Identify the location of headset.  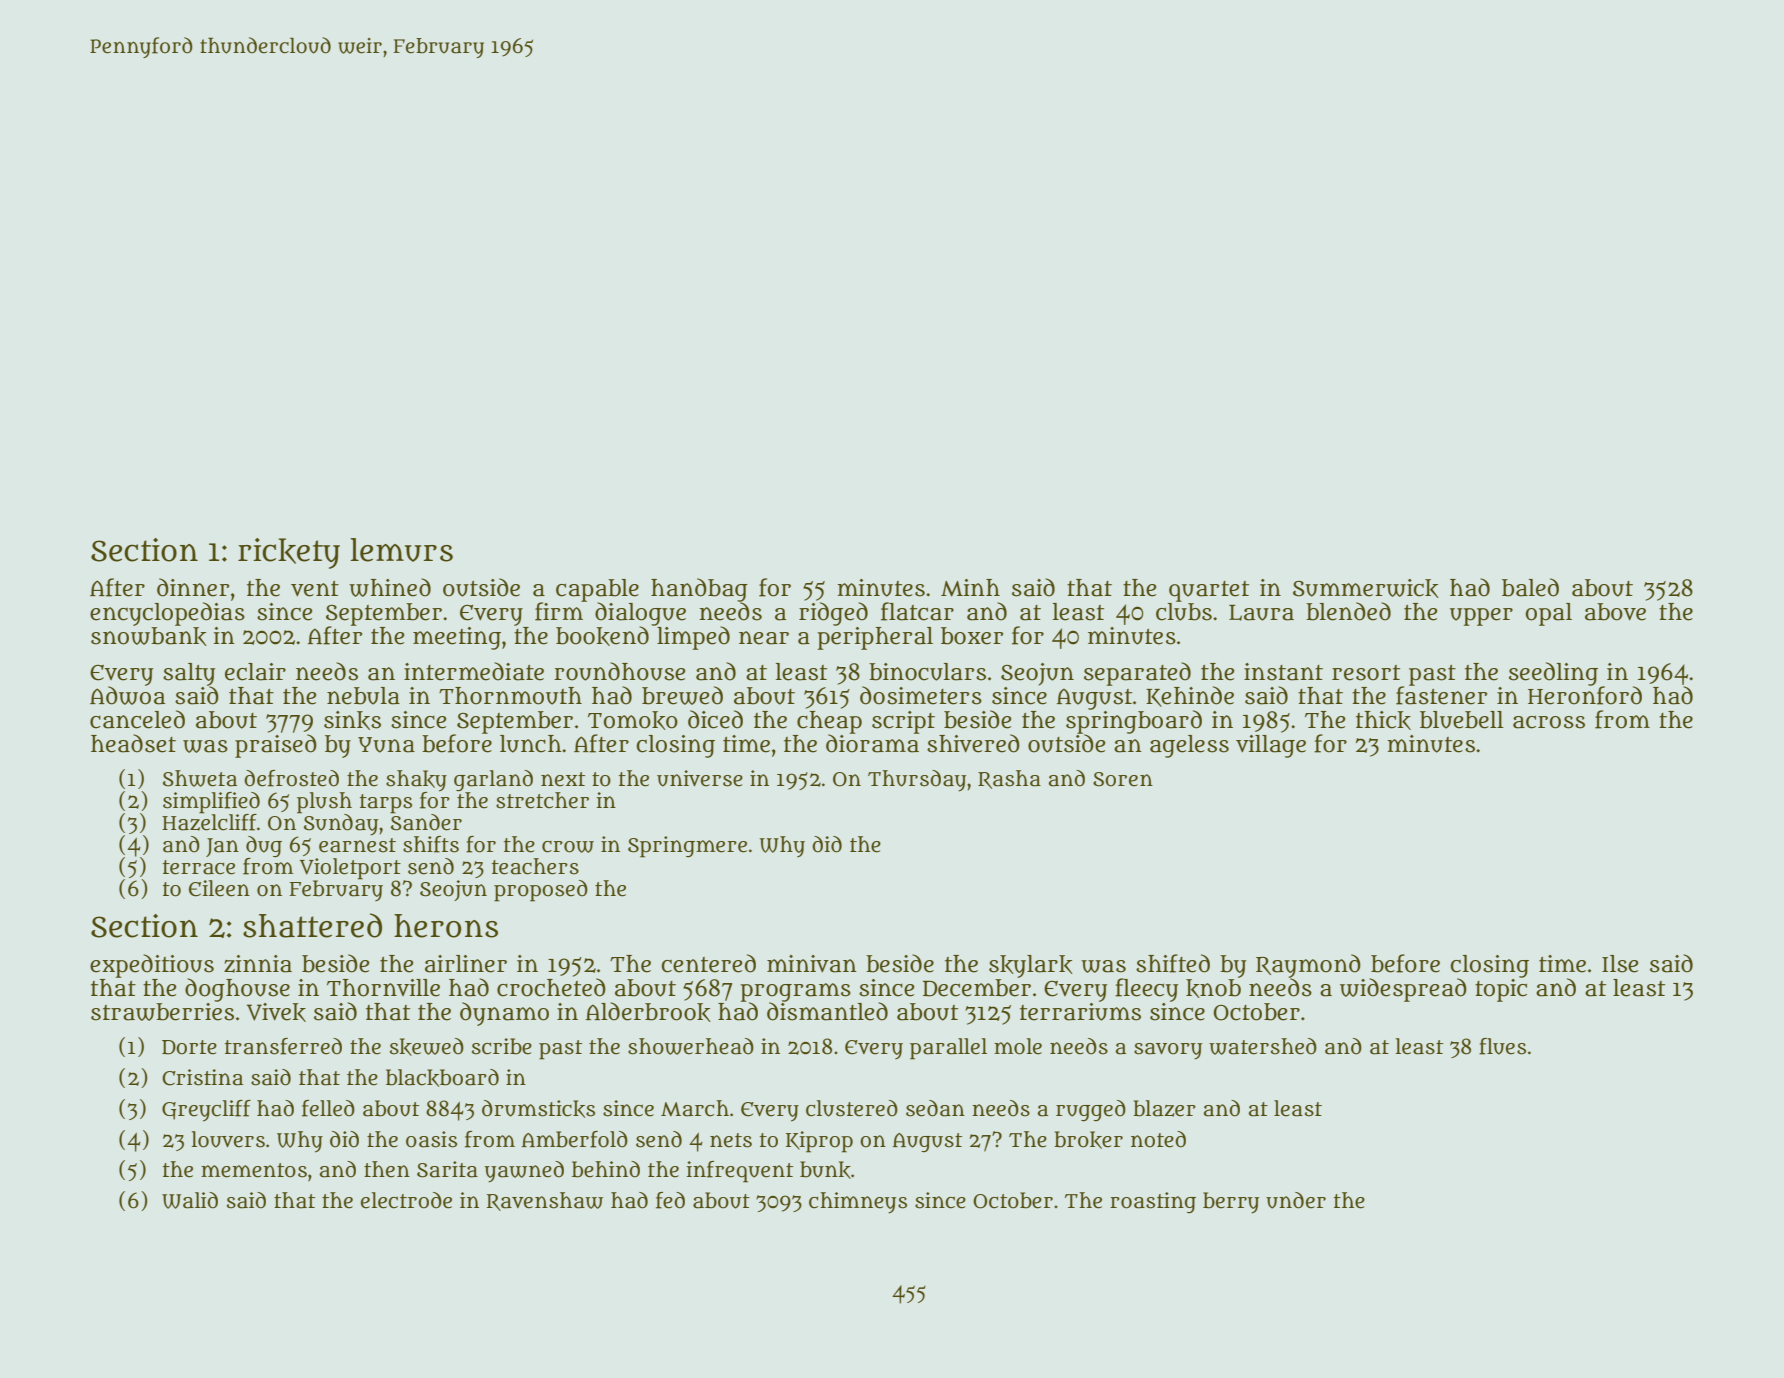
(133, 743).
